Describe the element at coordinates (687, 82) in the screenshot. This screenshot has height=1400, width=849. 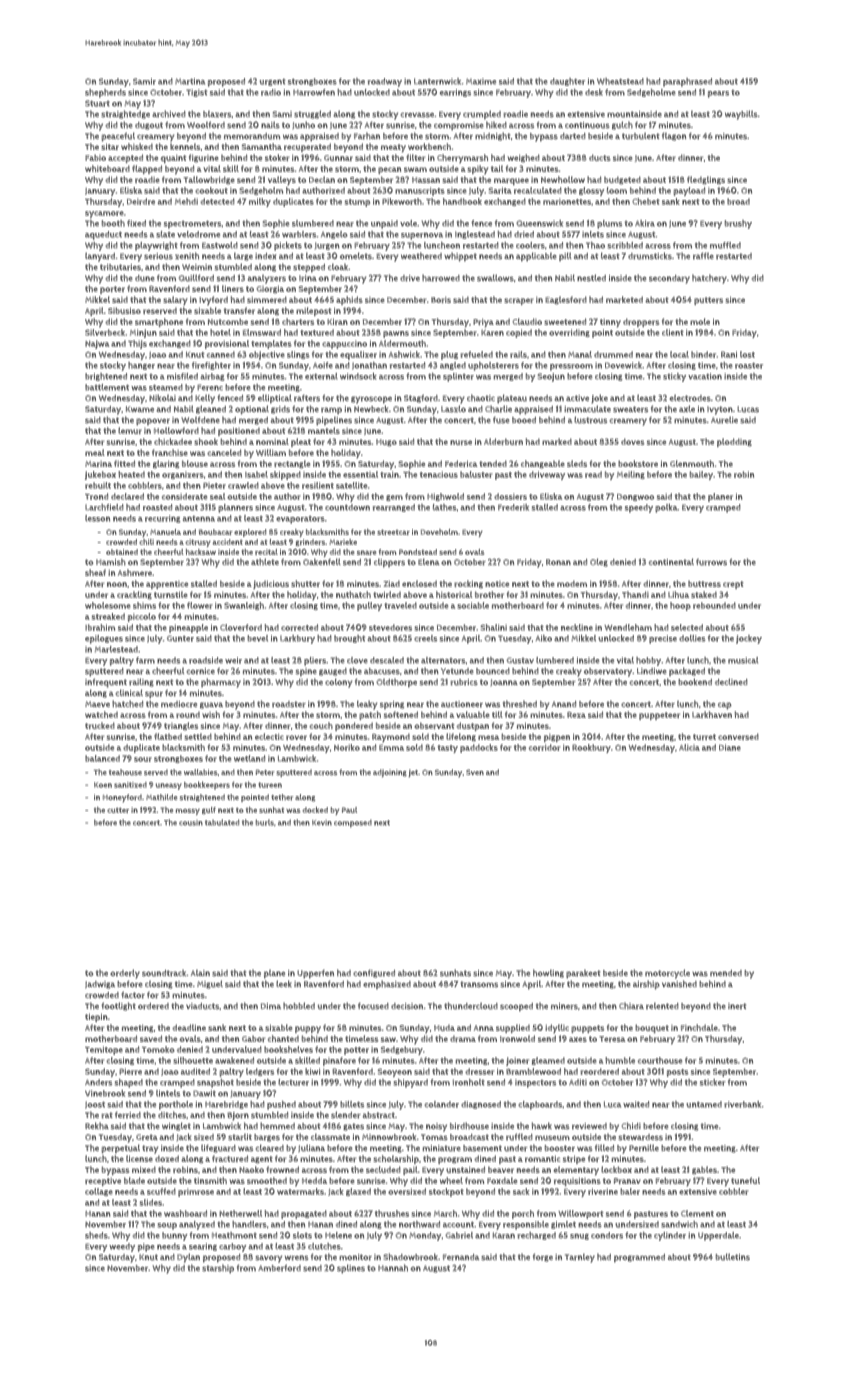
I see `paraphrased` at that location.
